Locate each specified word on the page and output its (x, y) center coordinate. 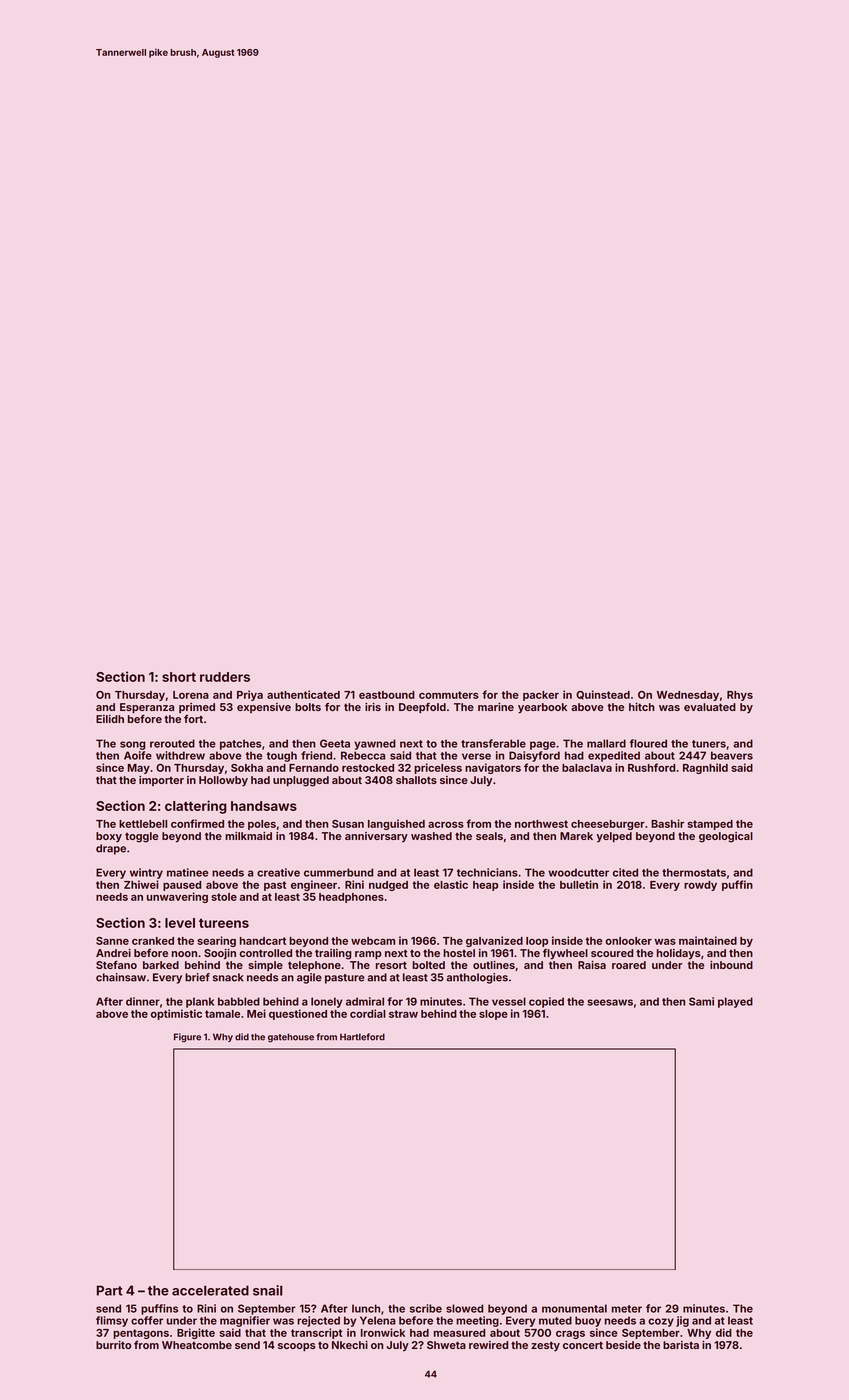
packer (541, 696)
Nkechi (350, 1345)
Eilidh (110, 719)
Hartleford (362, 1037)
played (735, 1002)
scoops (297, 1347)
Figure (187, 1038)
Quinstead (603, 695)
